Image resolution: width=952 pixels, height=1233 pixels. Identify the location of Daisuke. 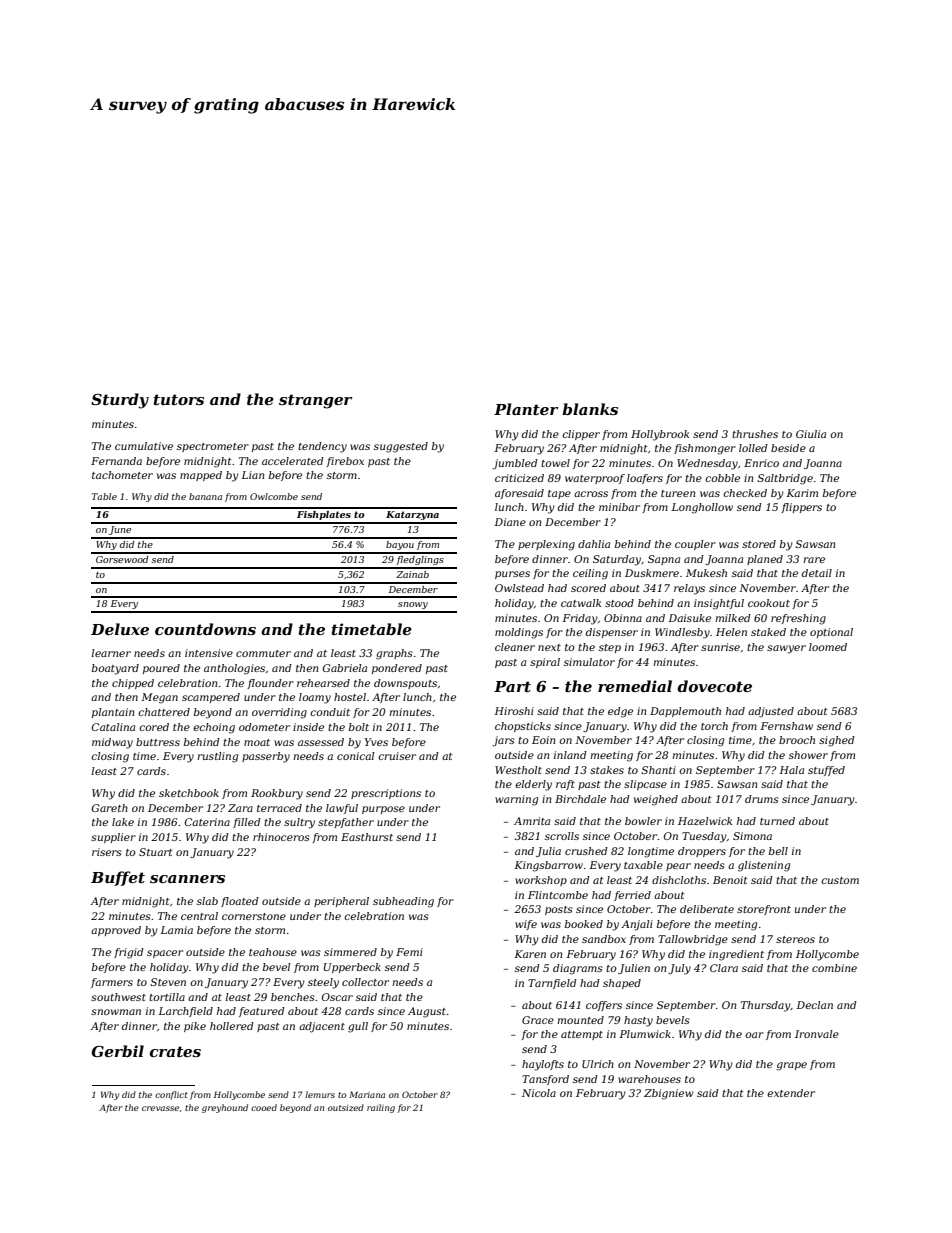
(689, 618).
